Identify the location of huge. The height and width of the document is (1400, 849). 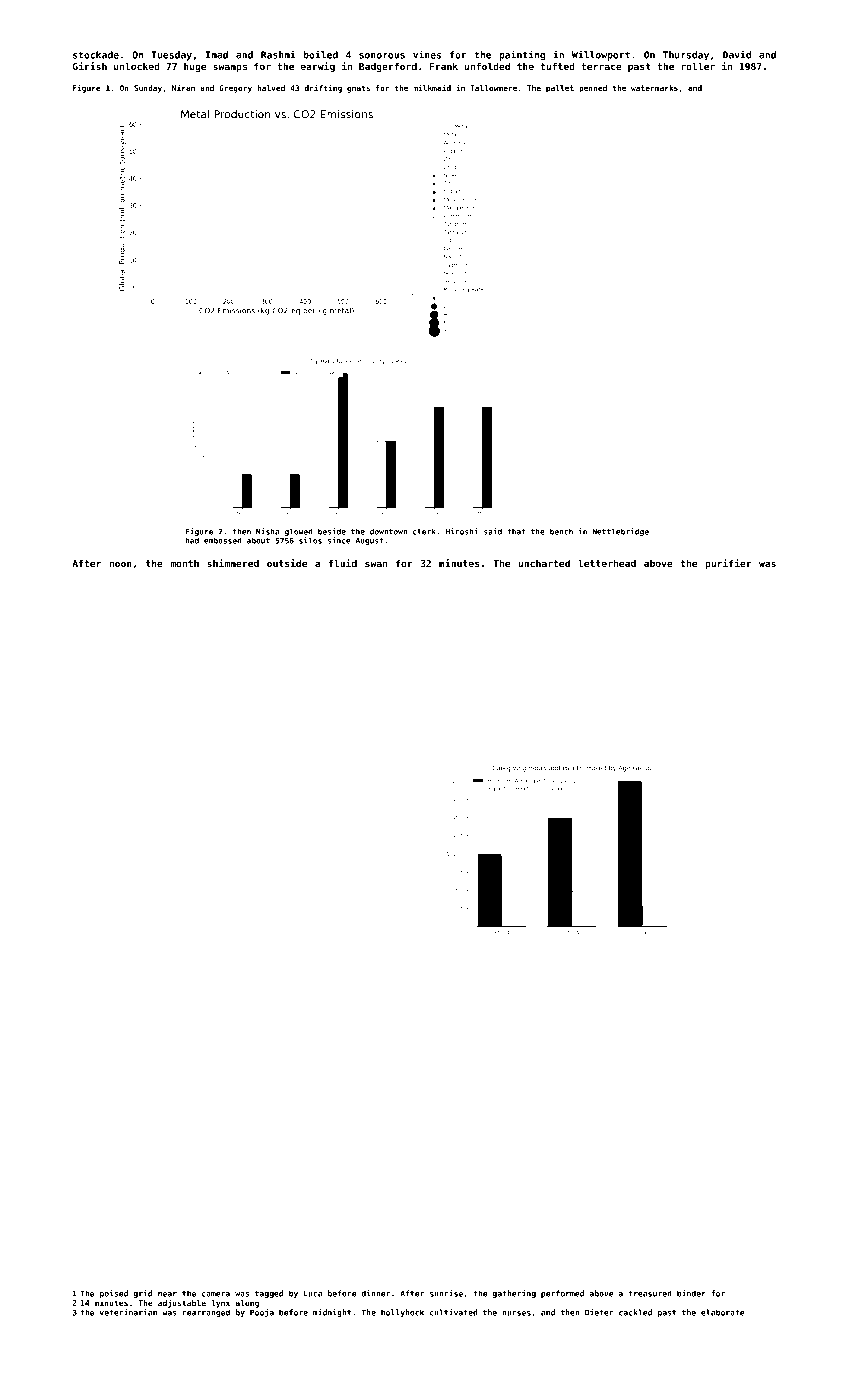
(195, 67).
